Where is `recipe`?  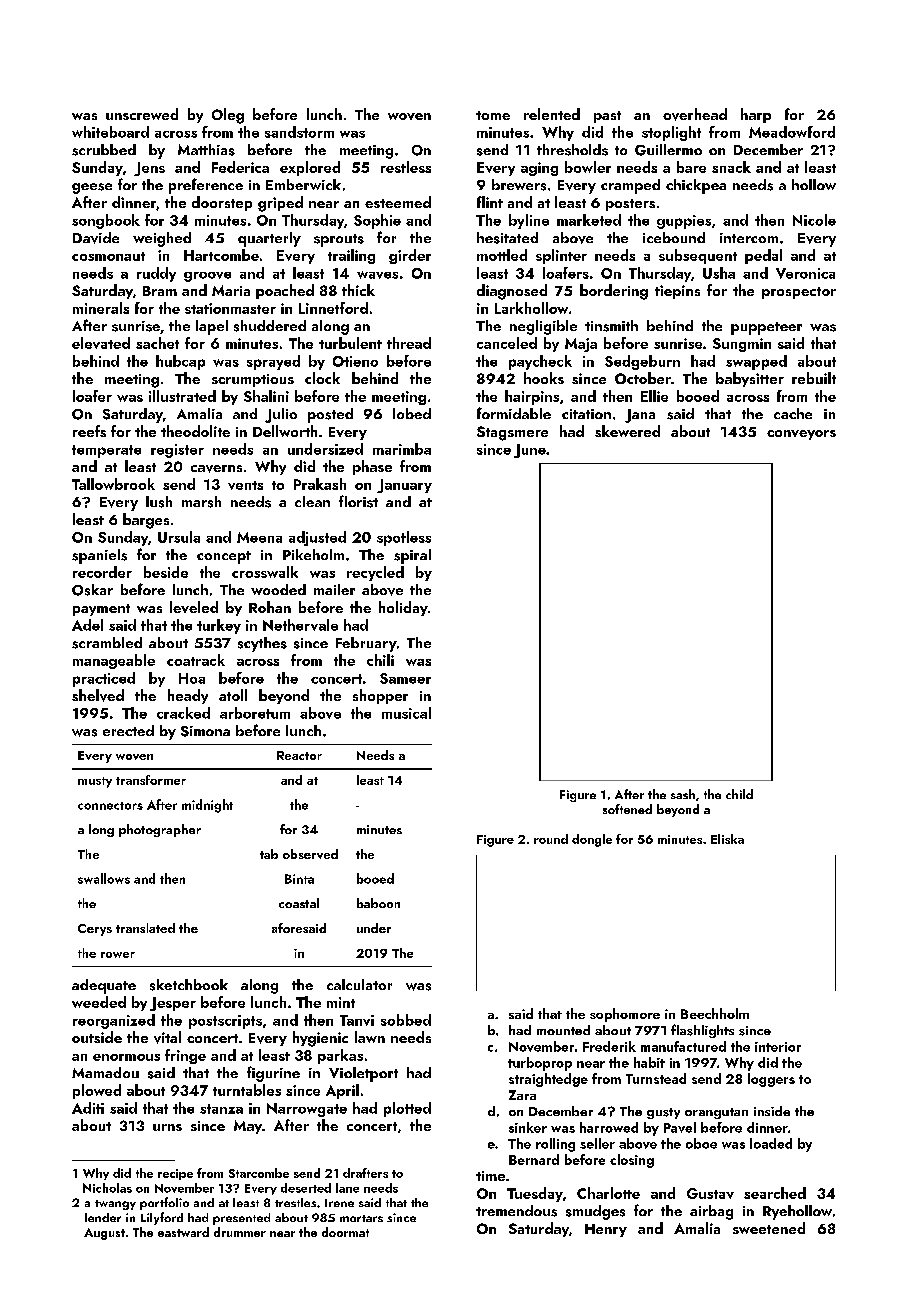
recipe is located at coordinates (175, 1174).
